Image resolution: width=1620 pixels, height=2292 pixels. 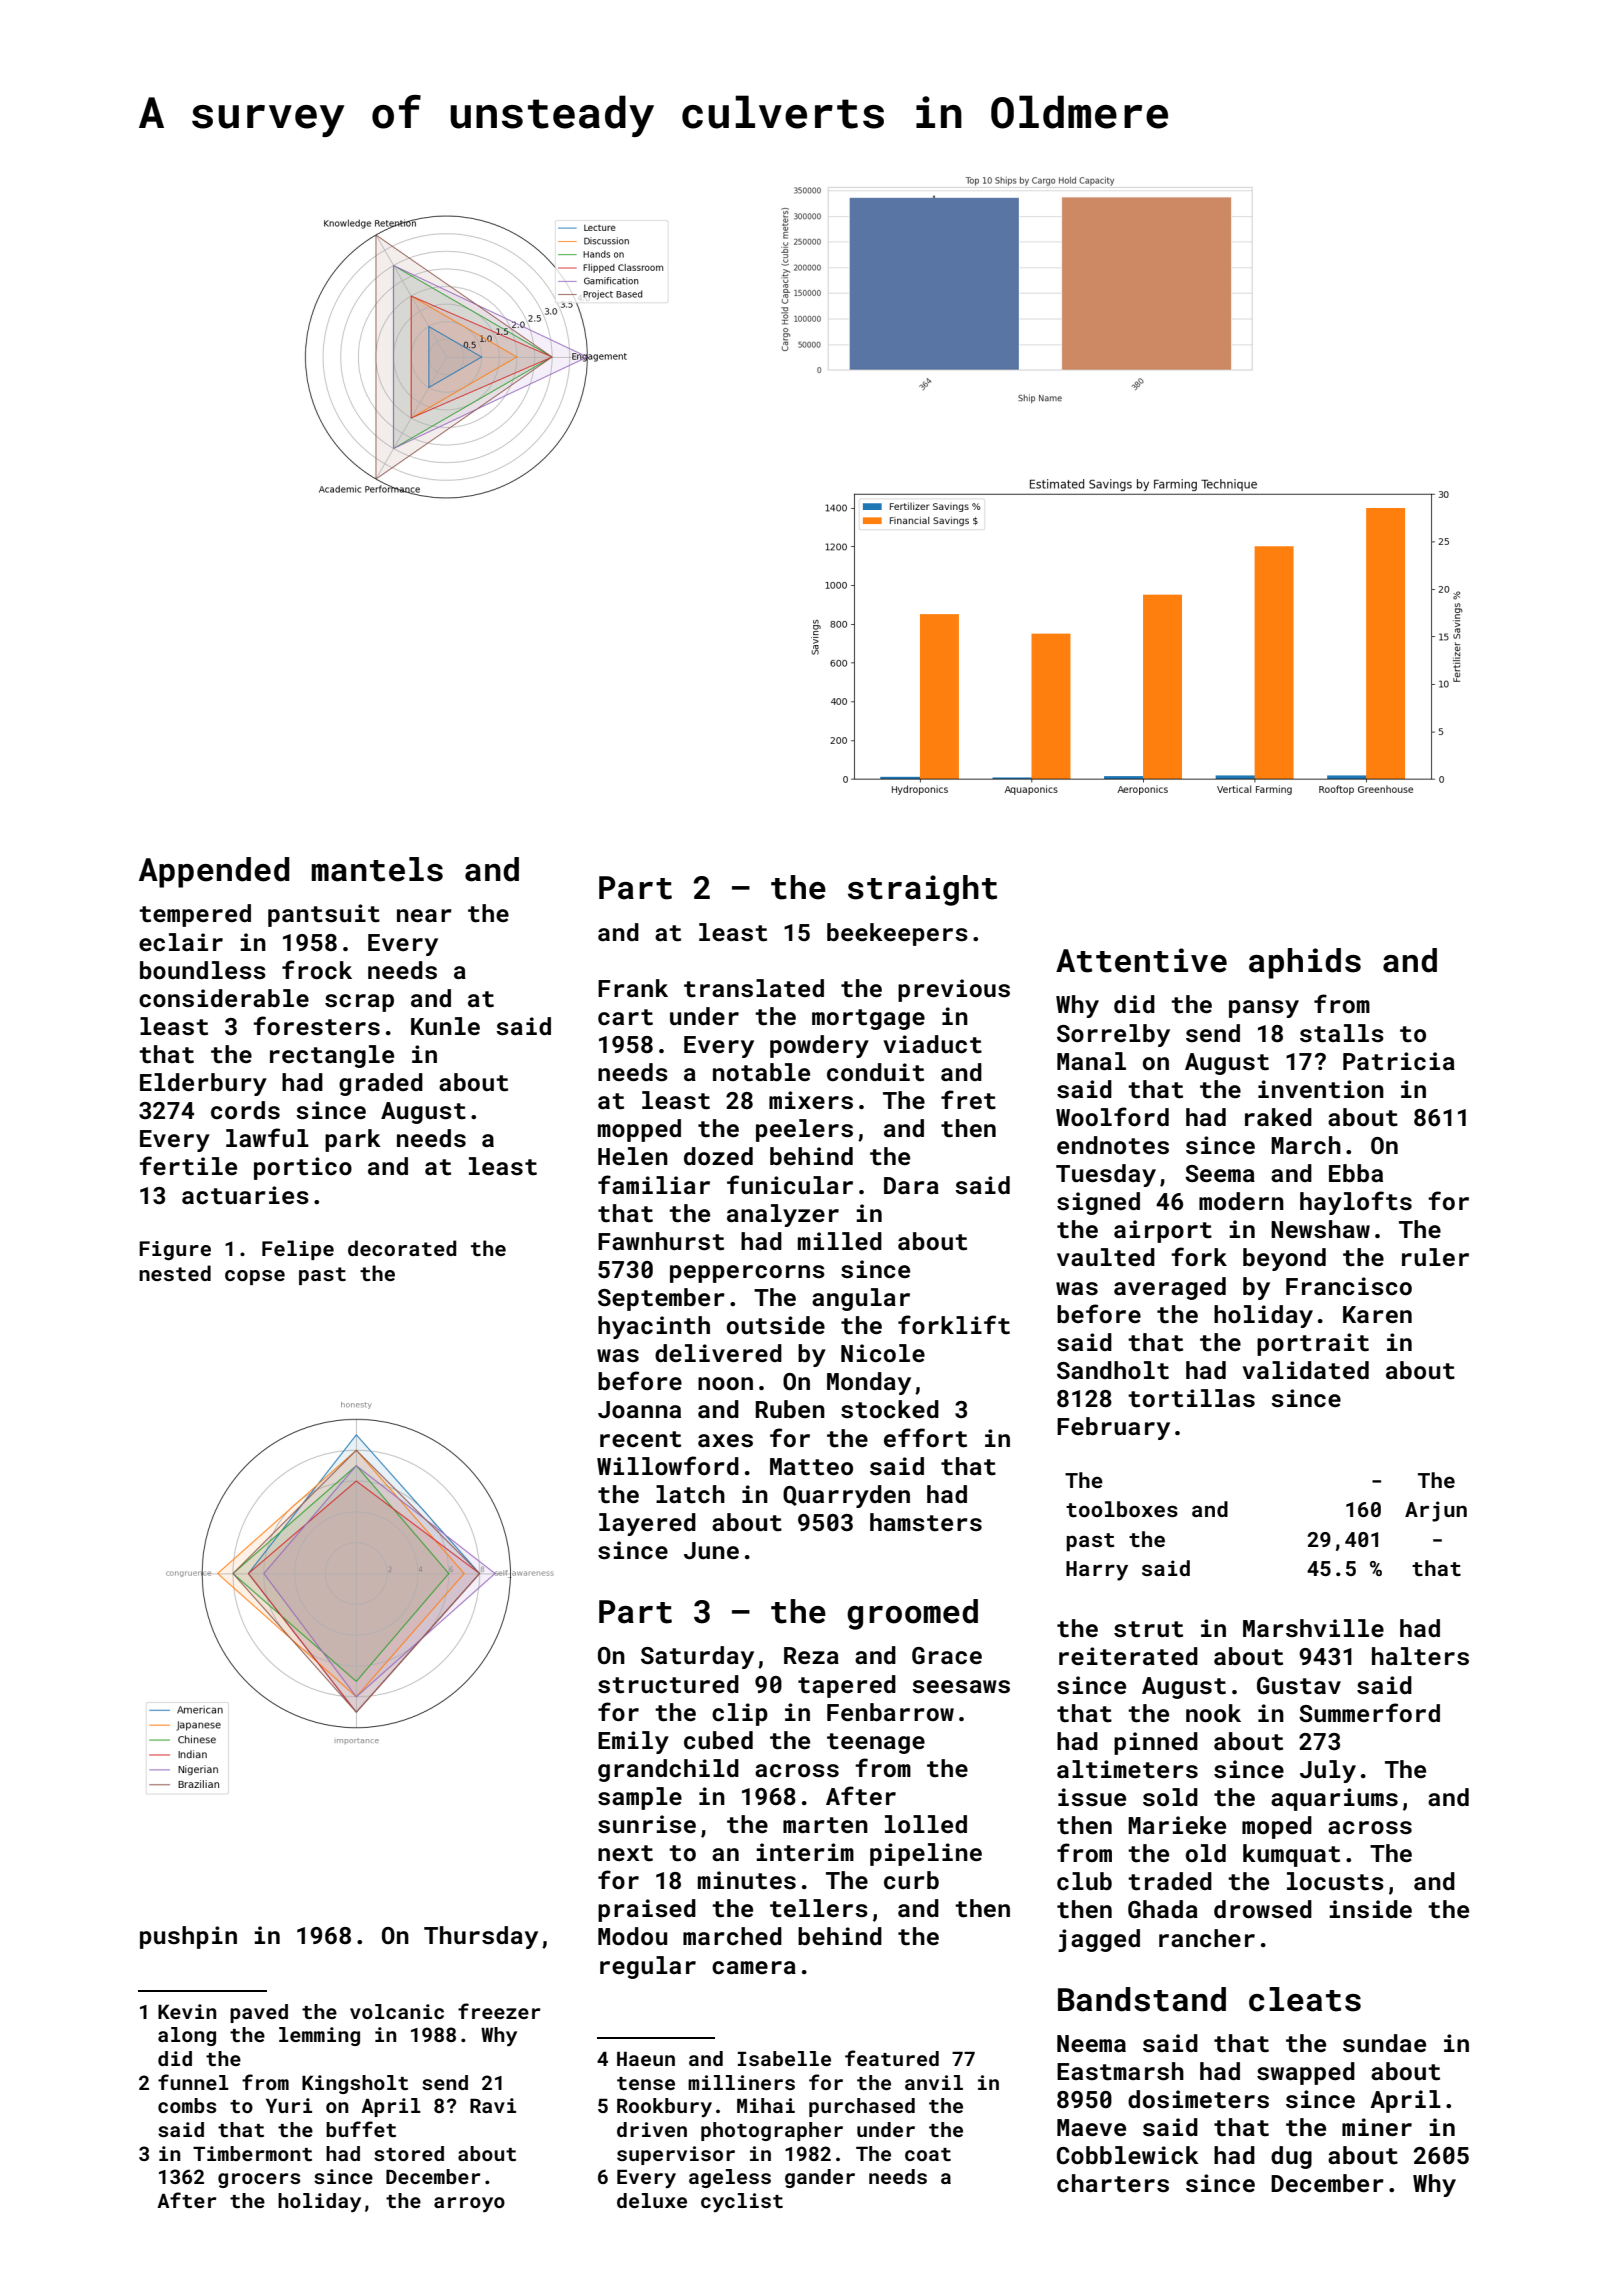 What do you see at coordinates (640, 1798) in the image?
I see `sample` at bounding box center [640, 1798].
